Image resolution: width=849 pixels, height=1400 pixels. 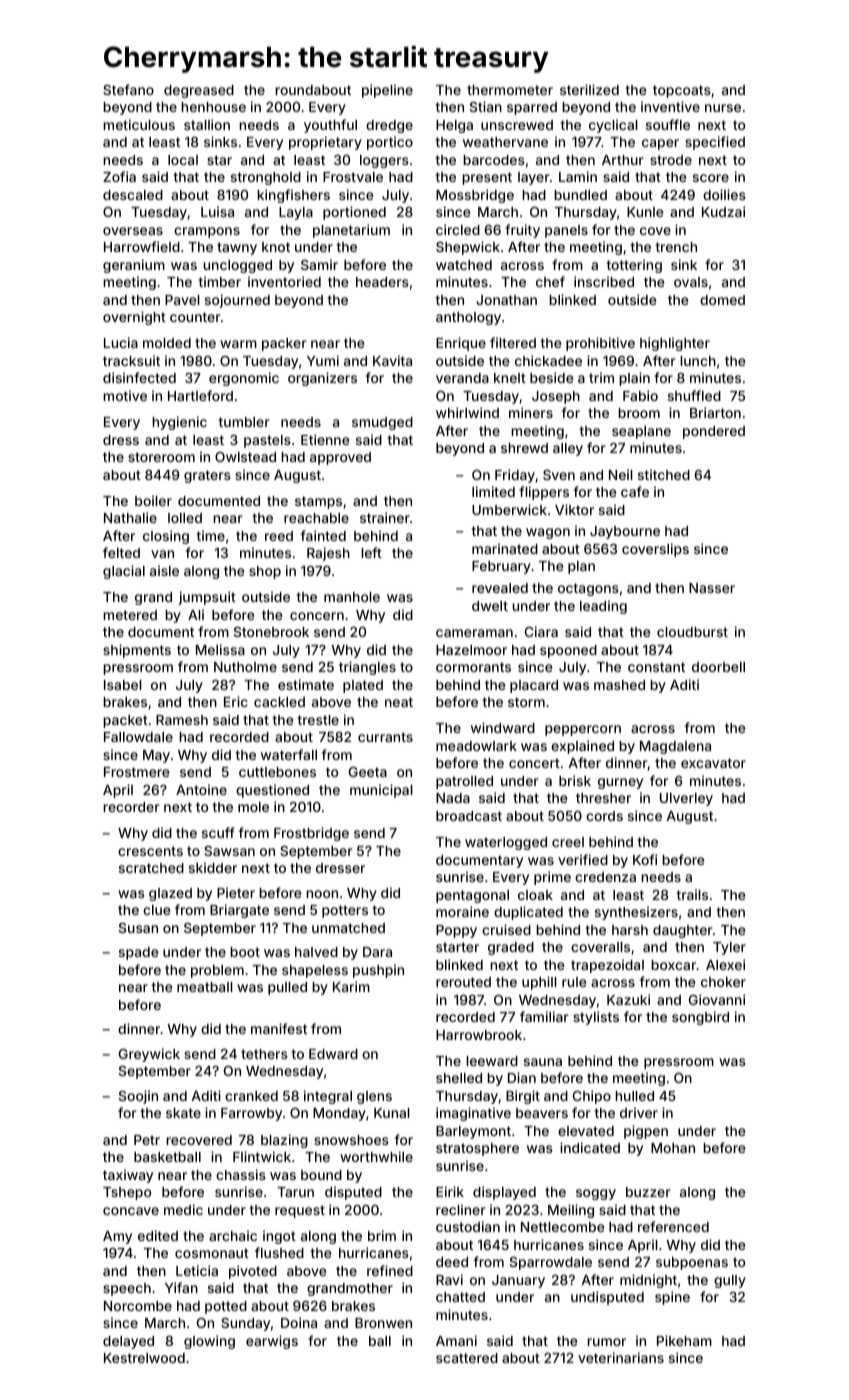 What do you see at coordinates (454, 126) in the screenshot?
I see `Helga` at bounding box center [454, 126].
